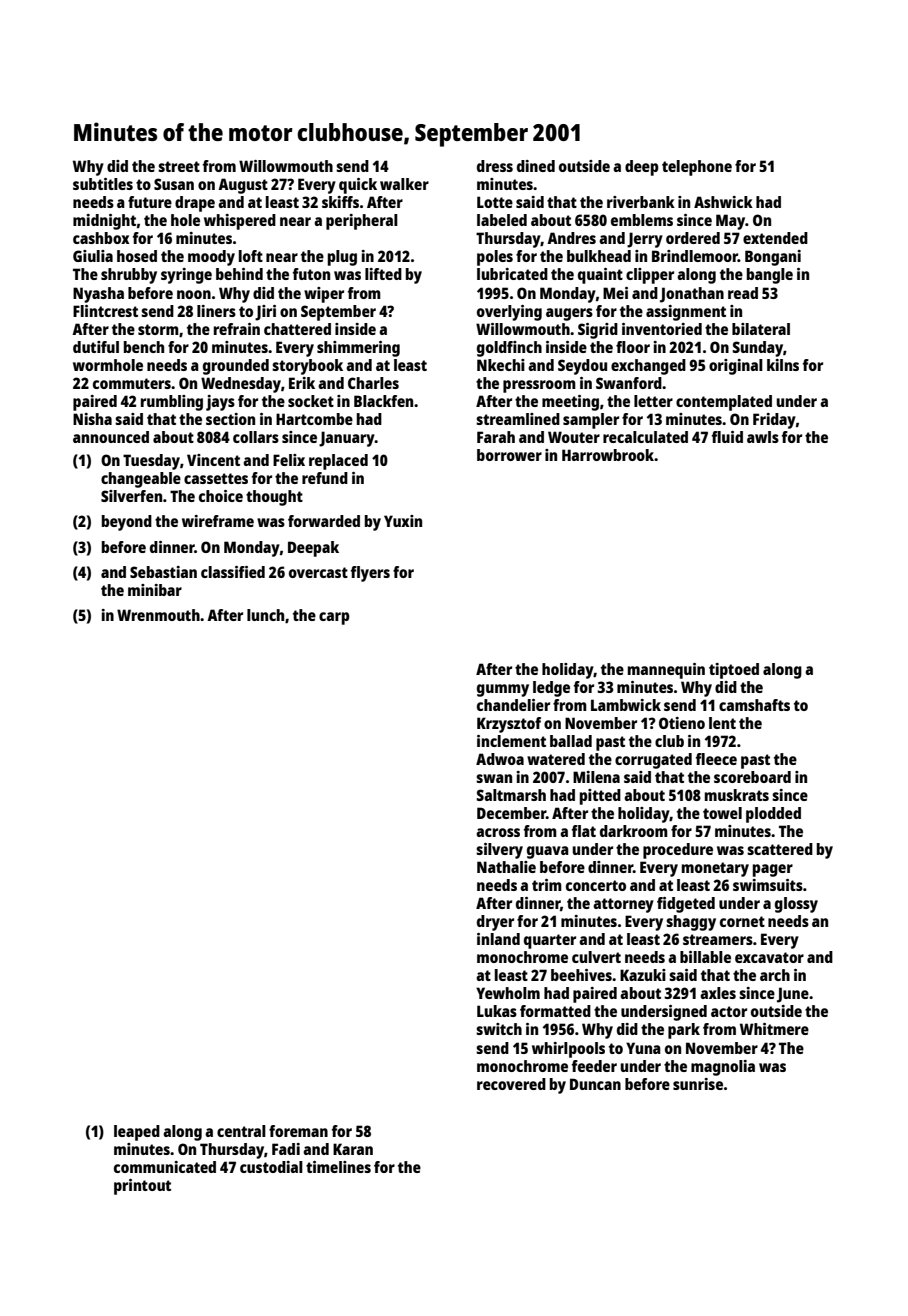  What do you see at coordinates (103, 184) in the document?
I see `subtitles` at bounding box center [103, 184].
